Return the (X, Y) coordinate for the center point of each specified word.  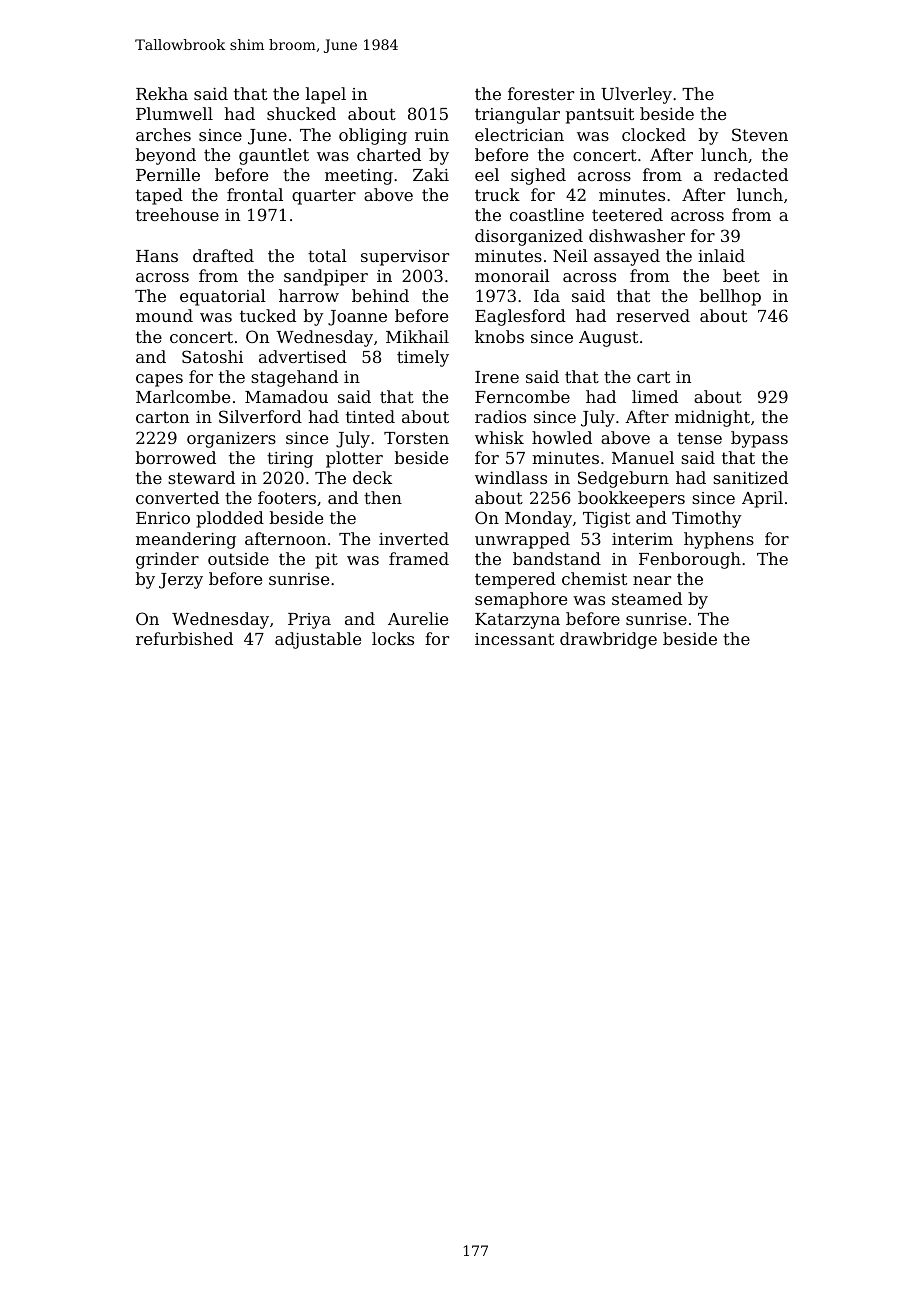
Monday (538, 519)
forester (541, 93)
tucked (268, 315)
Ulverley (636, 95)
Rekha (162, 93)
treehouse (177, 214)
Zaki (431, 174)
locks (393, 638)
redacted (751, 174)
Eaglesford (520, 317)
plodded (230, 519)
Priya (309, 621)
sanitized (750, 477)
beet (741, 275)
